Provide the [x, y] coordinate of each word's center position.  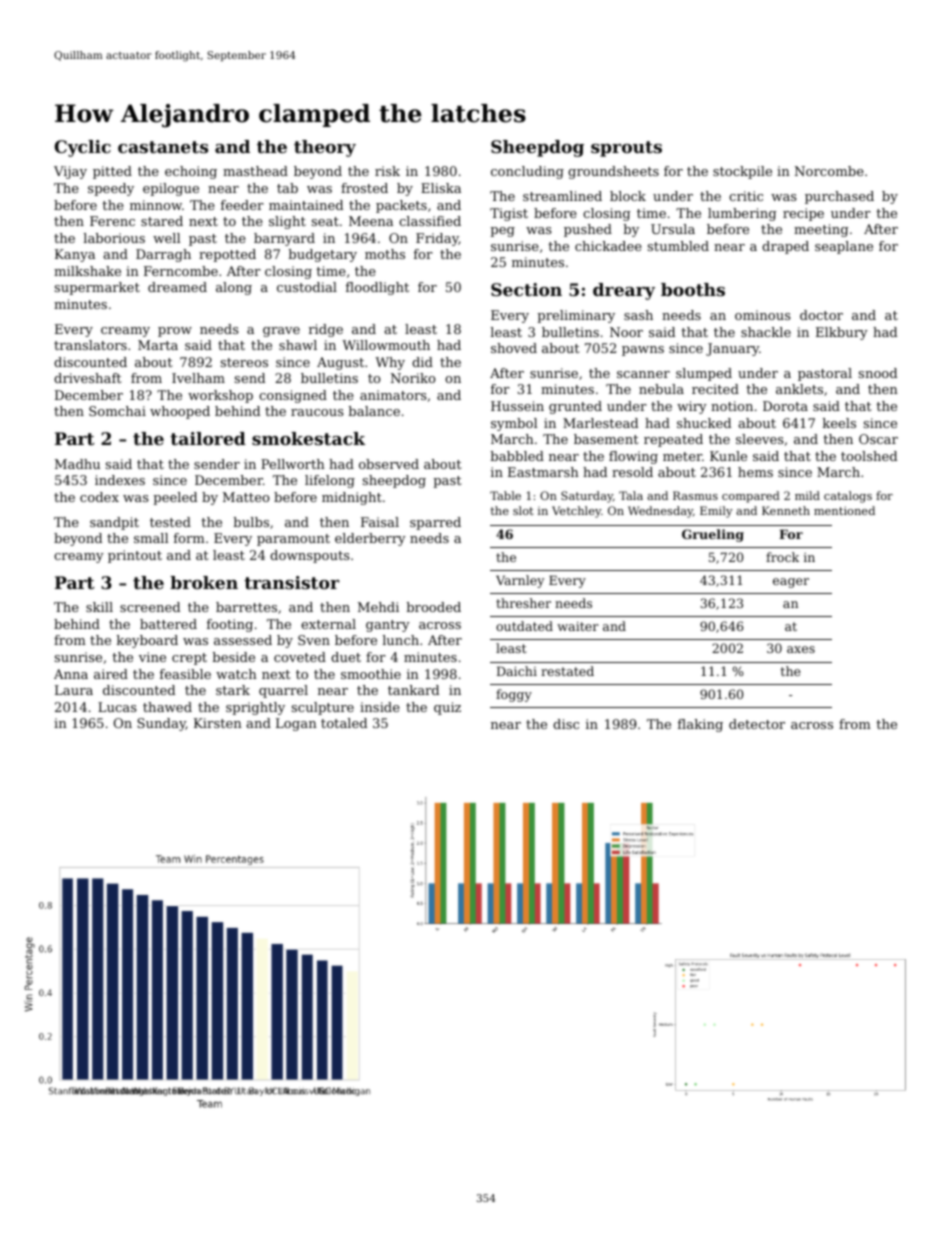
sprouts [626, 149]
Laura [74, 690]
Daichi [517, 671]
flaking [700, 725]
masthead [255, 171]
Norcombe [829, 171]
